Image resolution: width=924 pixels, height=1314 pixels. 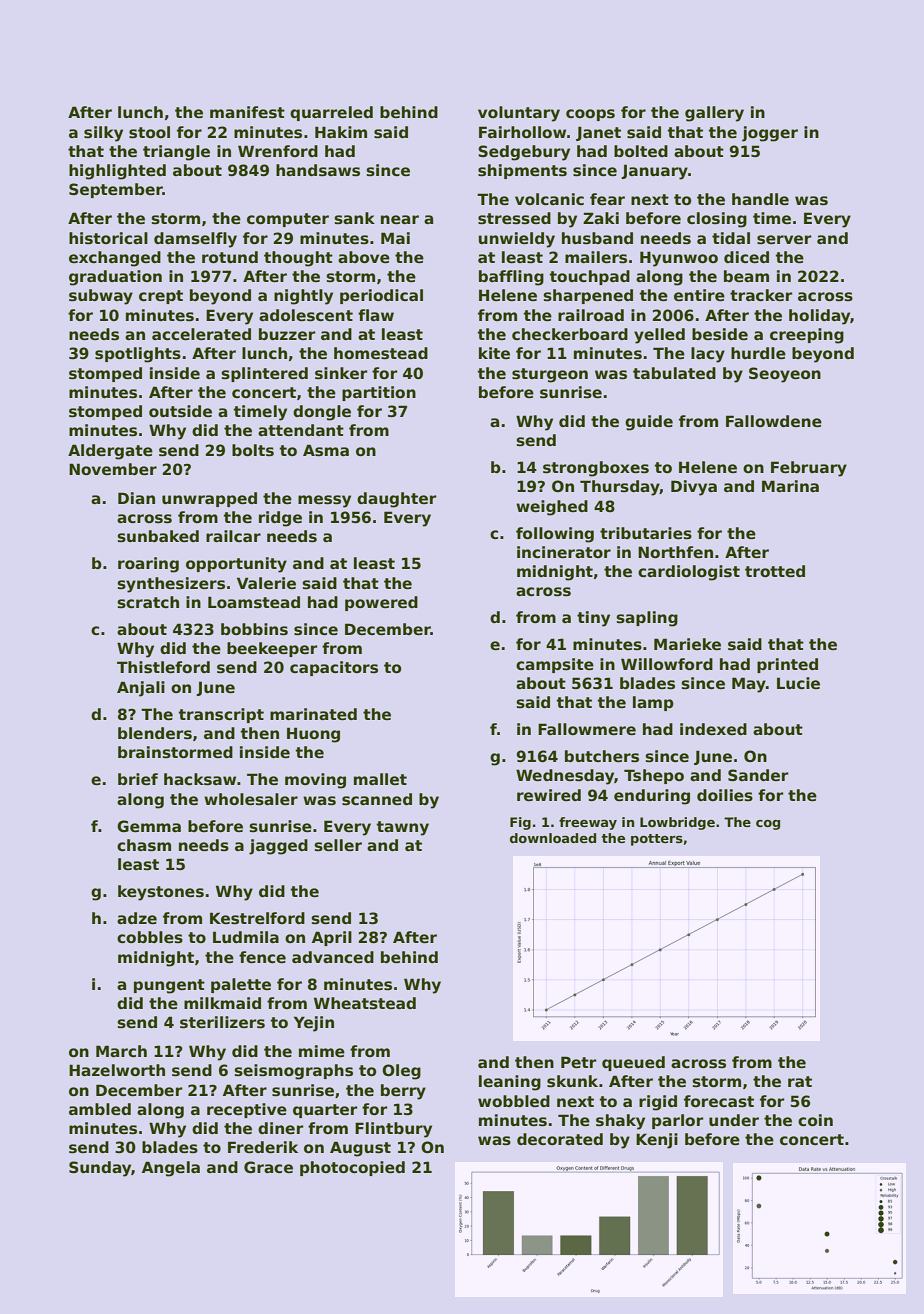 I want to click on incinerator, so click(x=564, y=552).
